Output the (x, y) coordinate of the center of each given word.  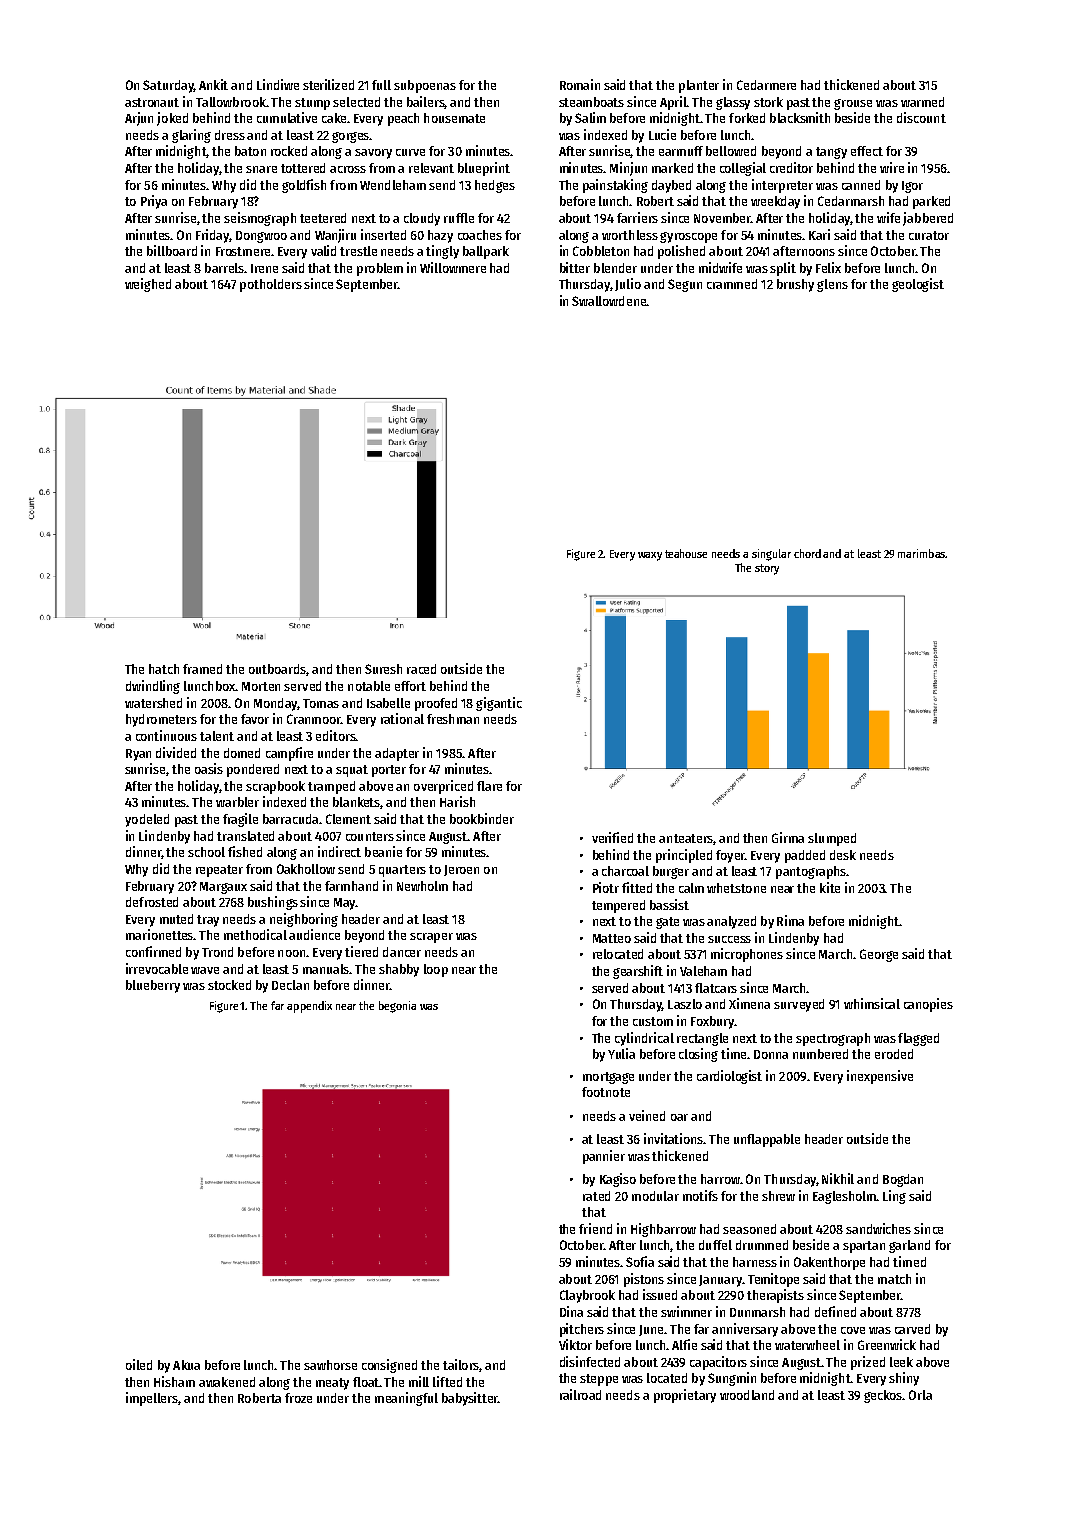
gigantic (499, 704)
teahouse (686, 553)
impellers (152, 1399)
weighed (148, 285)
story (767, 569)
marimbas (921, 553)
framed (202, 669)
